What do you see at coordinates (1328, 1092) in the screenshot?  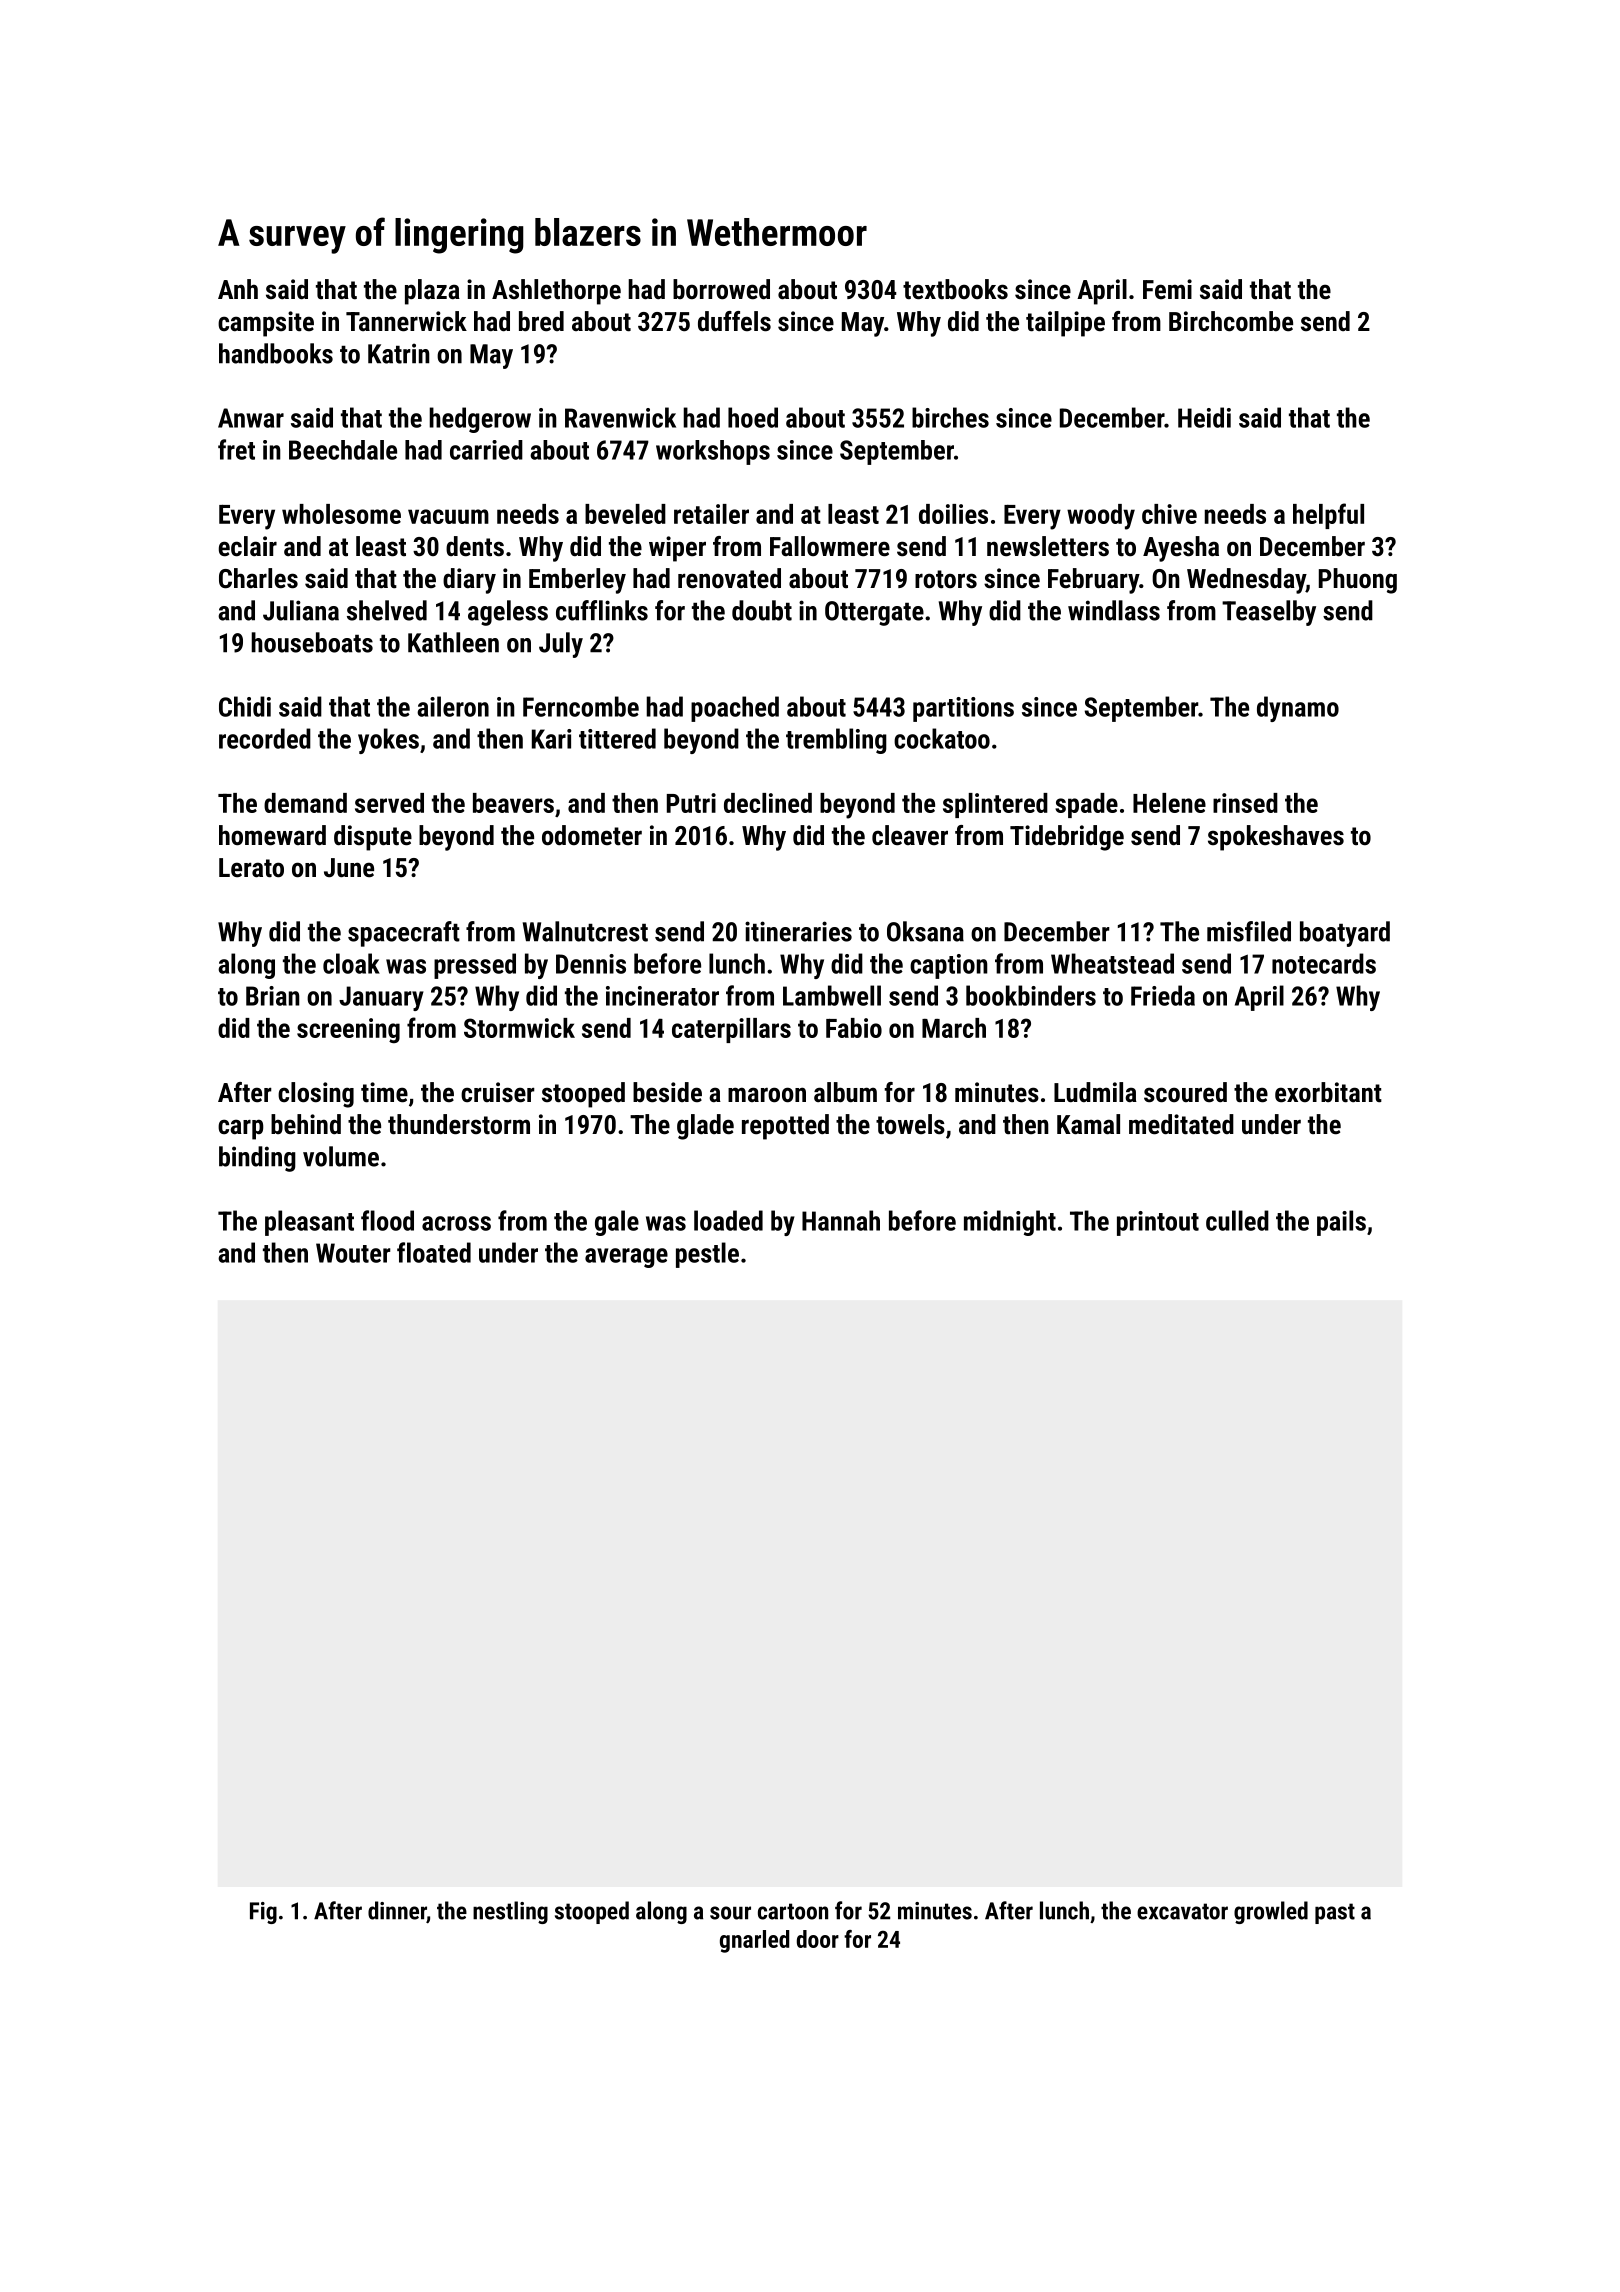 I see `exorbitant` at bounding box center [1328, 1092].
